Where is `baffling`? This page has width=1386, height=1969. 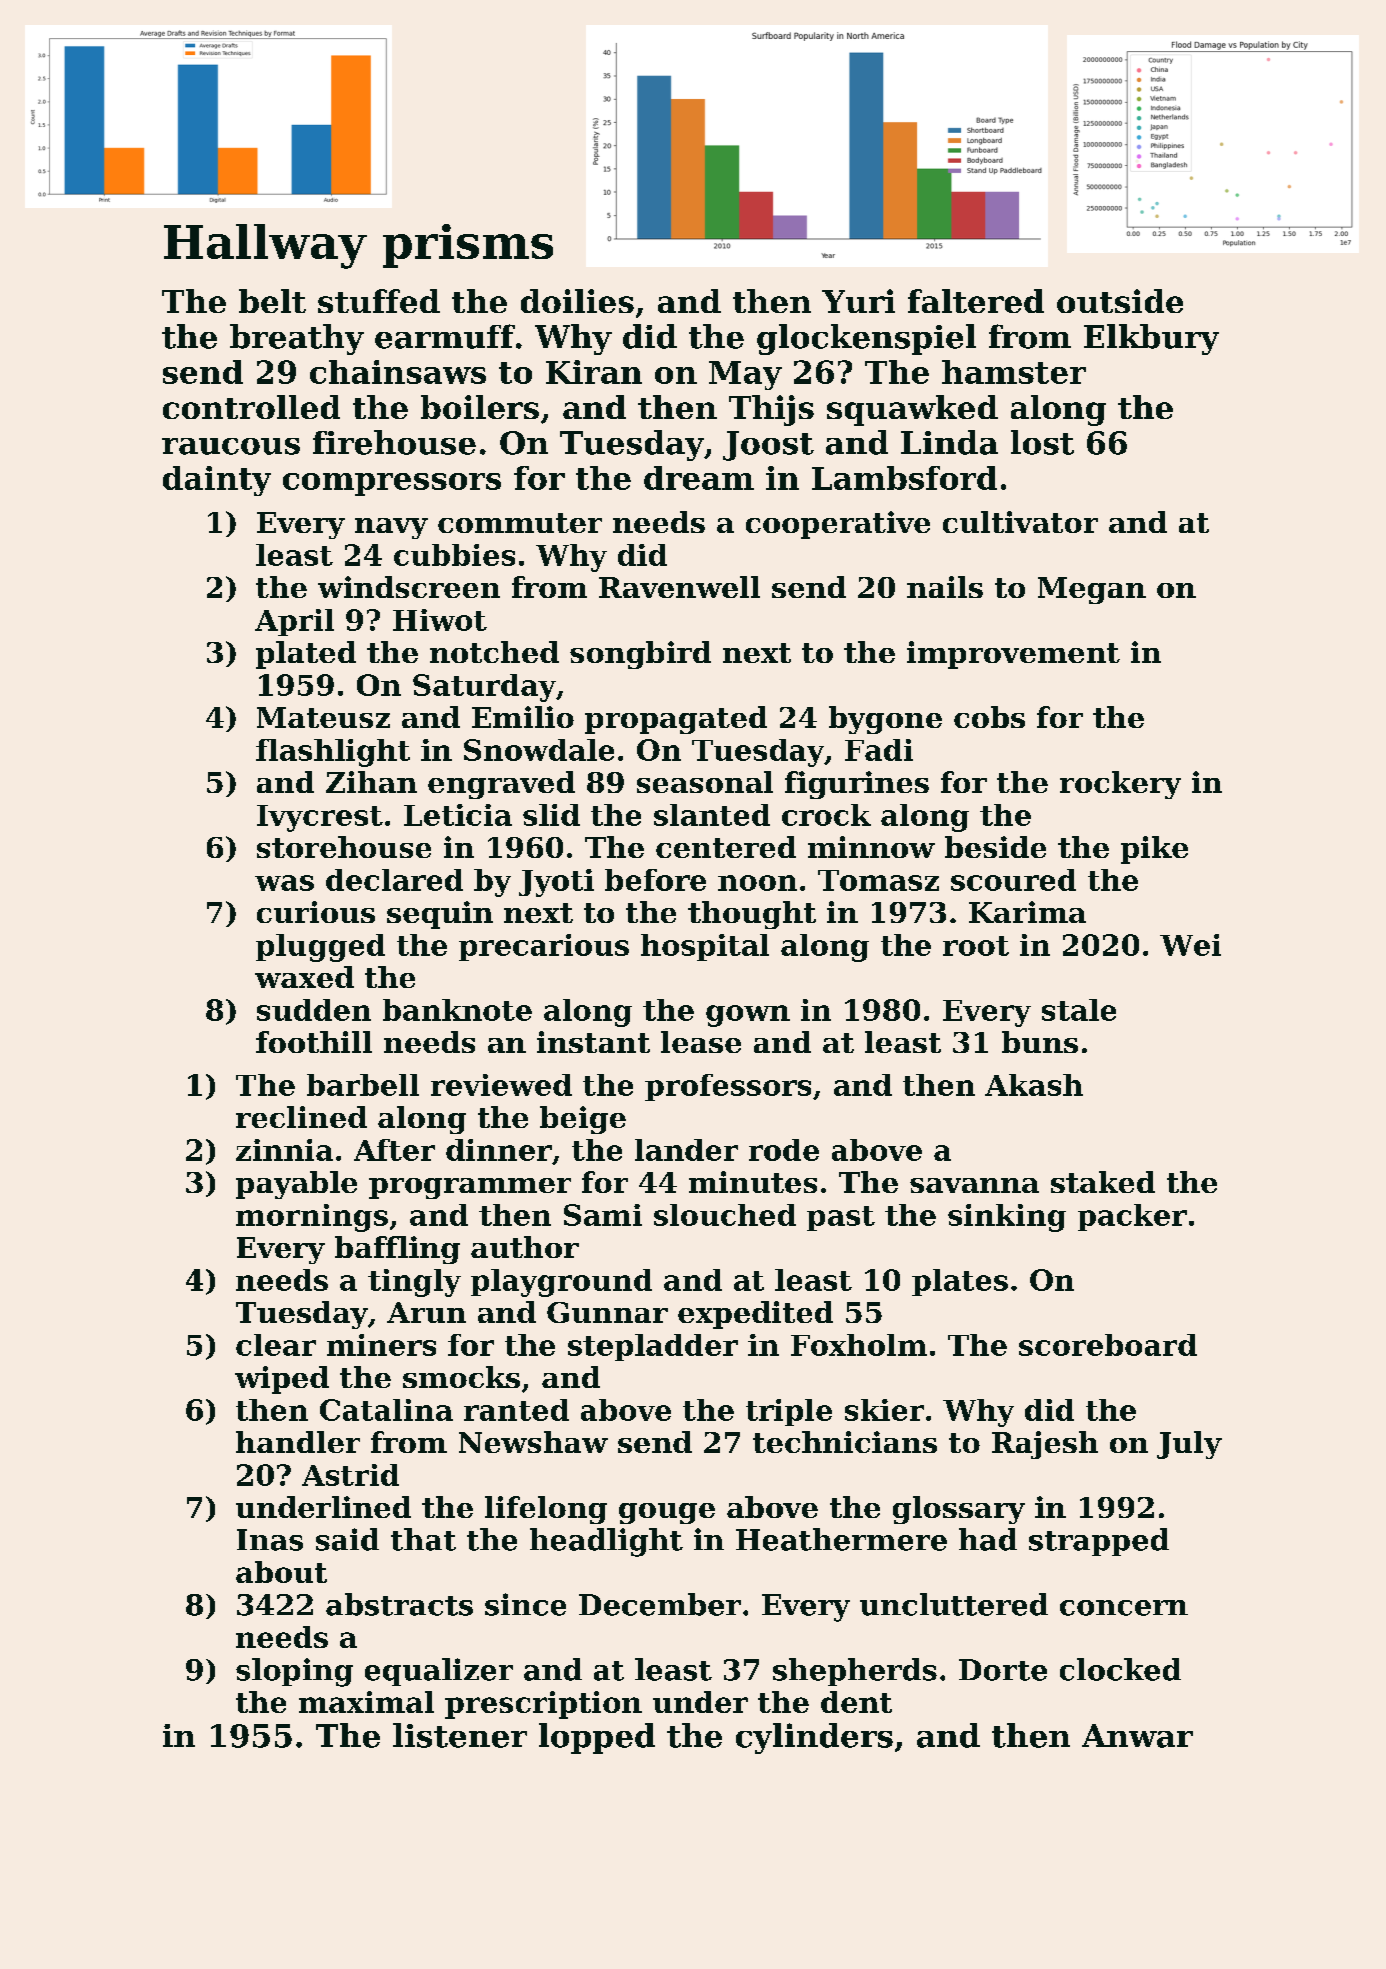
baffling is located at coordinates (397, 1250).
